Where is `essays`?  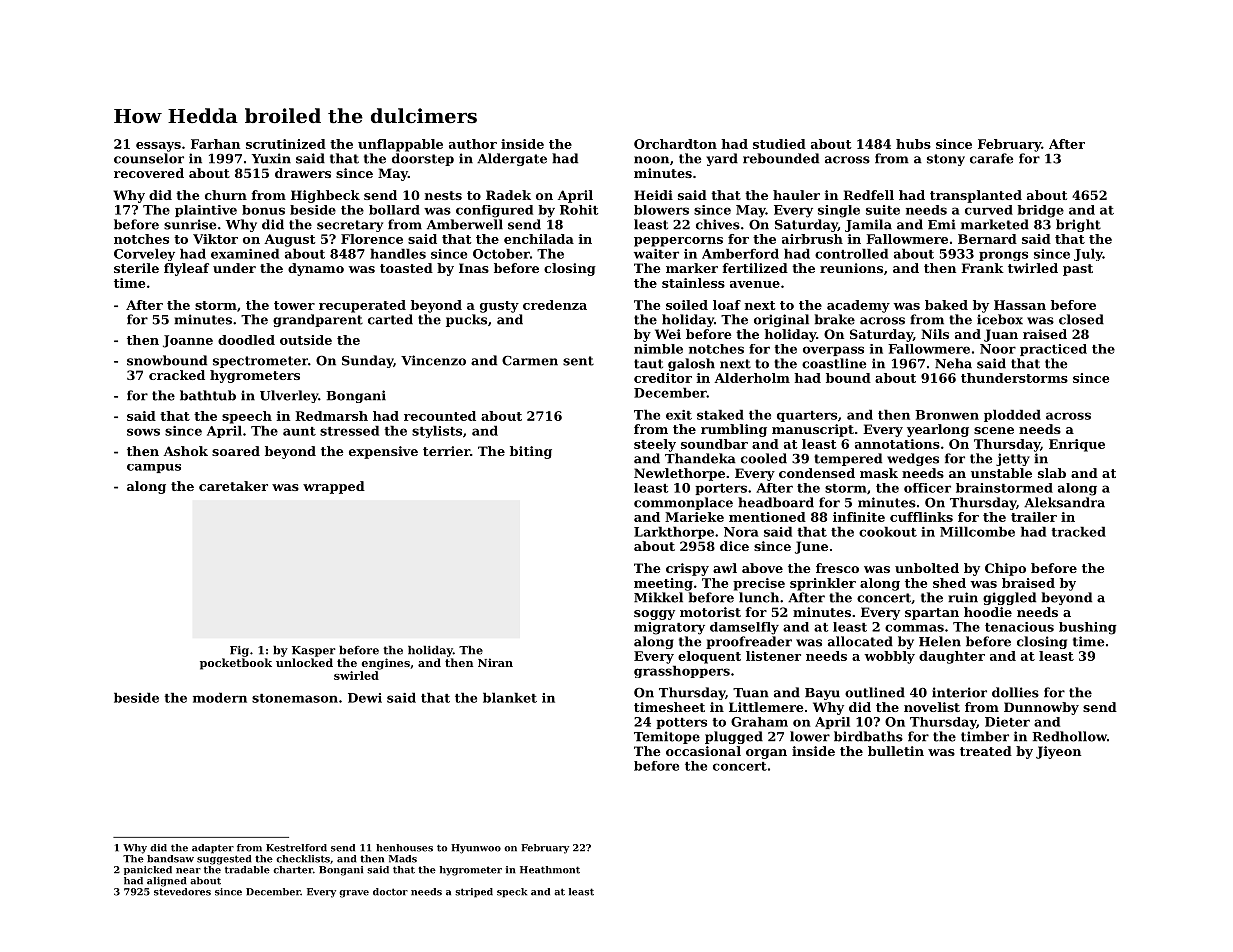 essays is located at coordinates (158, 147).
